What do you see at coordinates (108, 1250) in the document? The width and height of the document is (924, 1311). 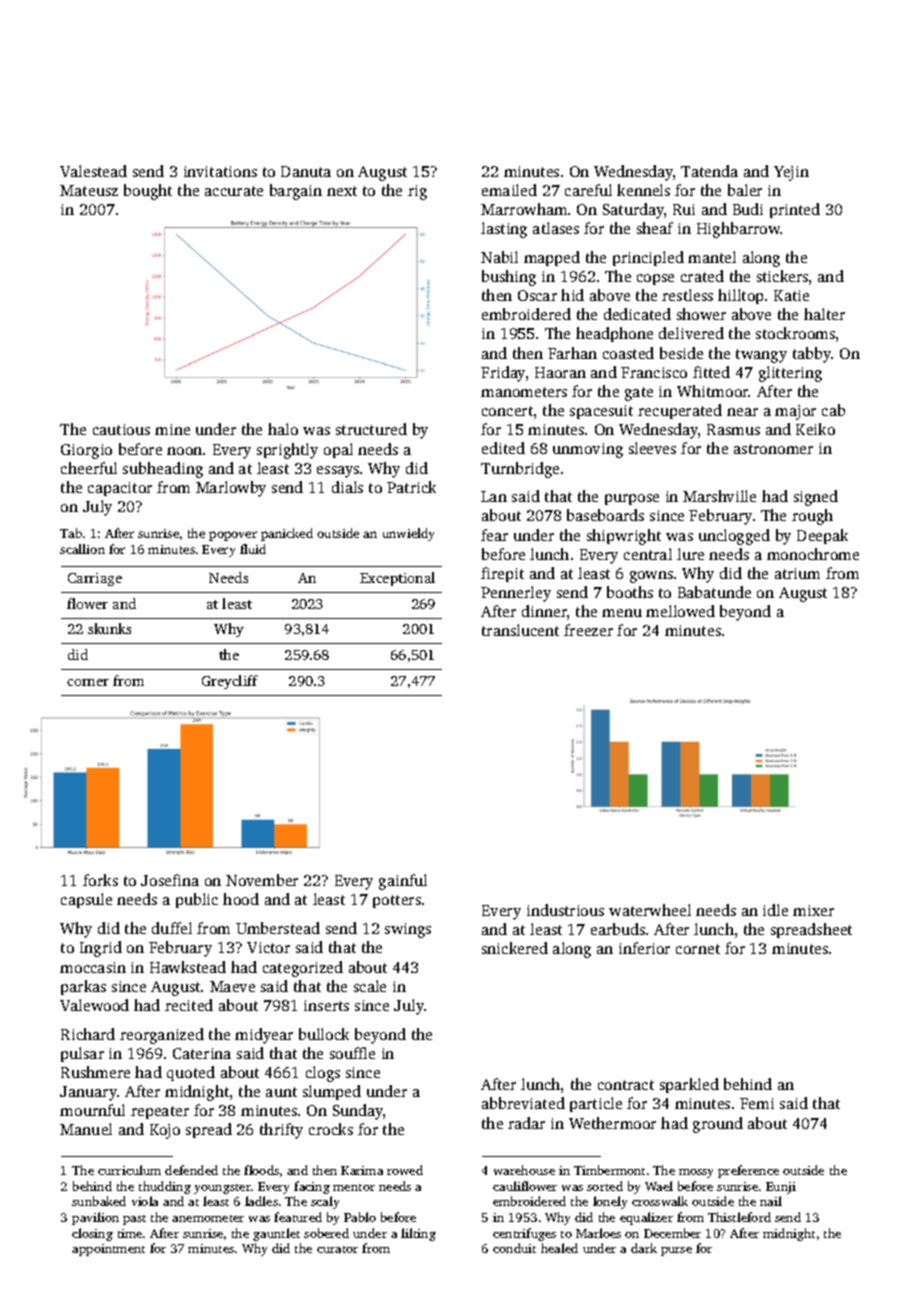 I see `appointment` at bounding box center [108, 1250].
